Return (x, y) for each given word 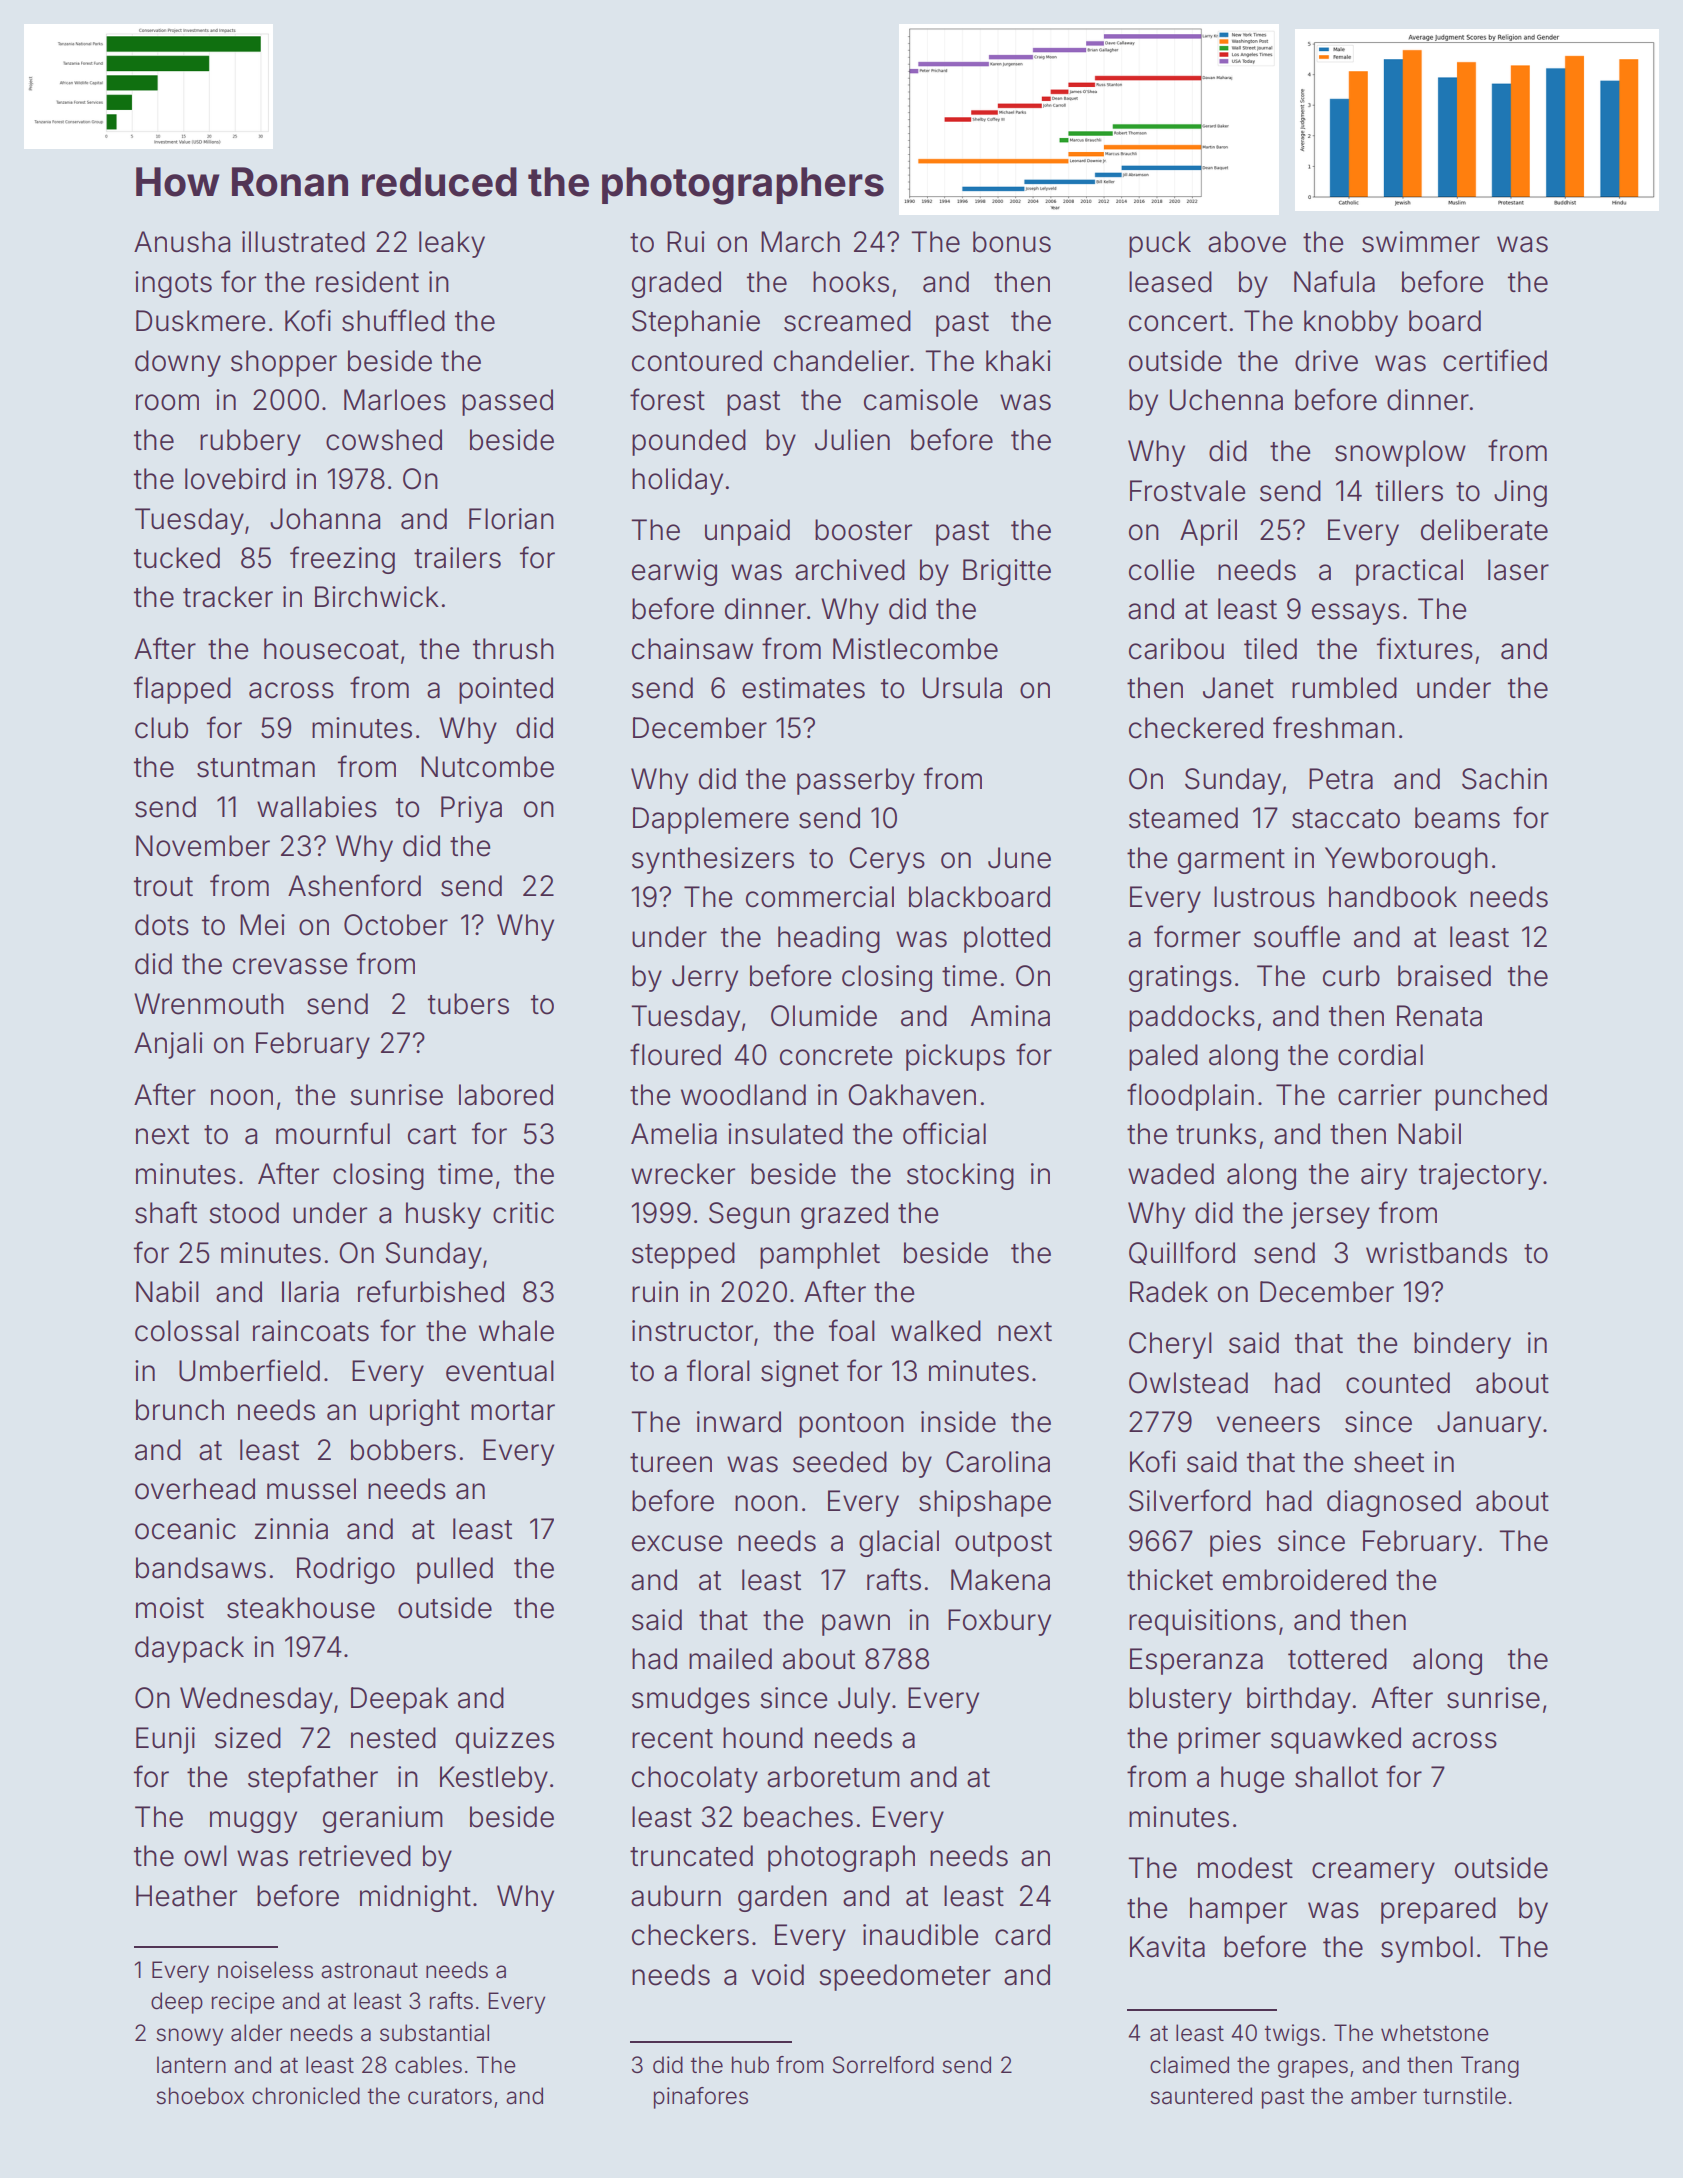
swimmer (1421, 242)
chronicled (306, 2096)
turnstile (1464, 2096)
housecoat (331, 649)
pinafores (701, 2098)
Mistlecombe (915, 649)
